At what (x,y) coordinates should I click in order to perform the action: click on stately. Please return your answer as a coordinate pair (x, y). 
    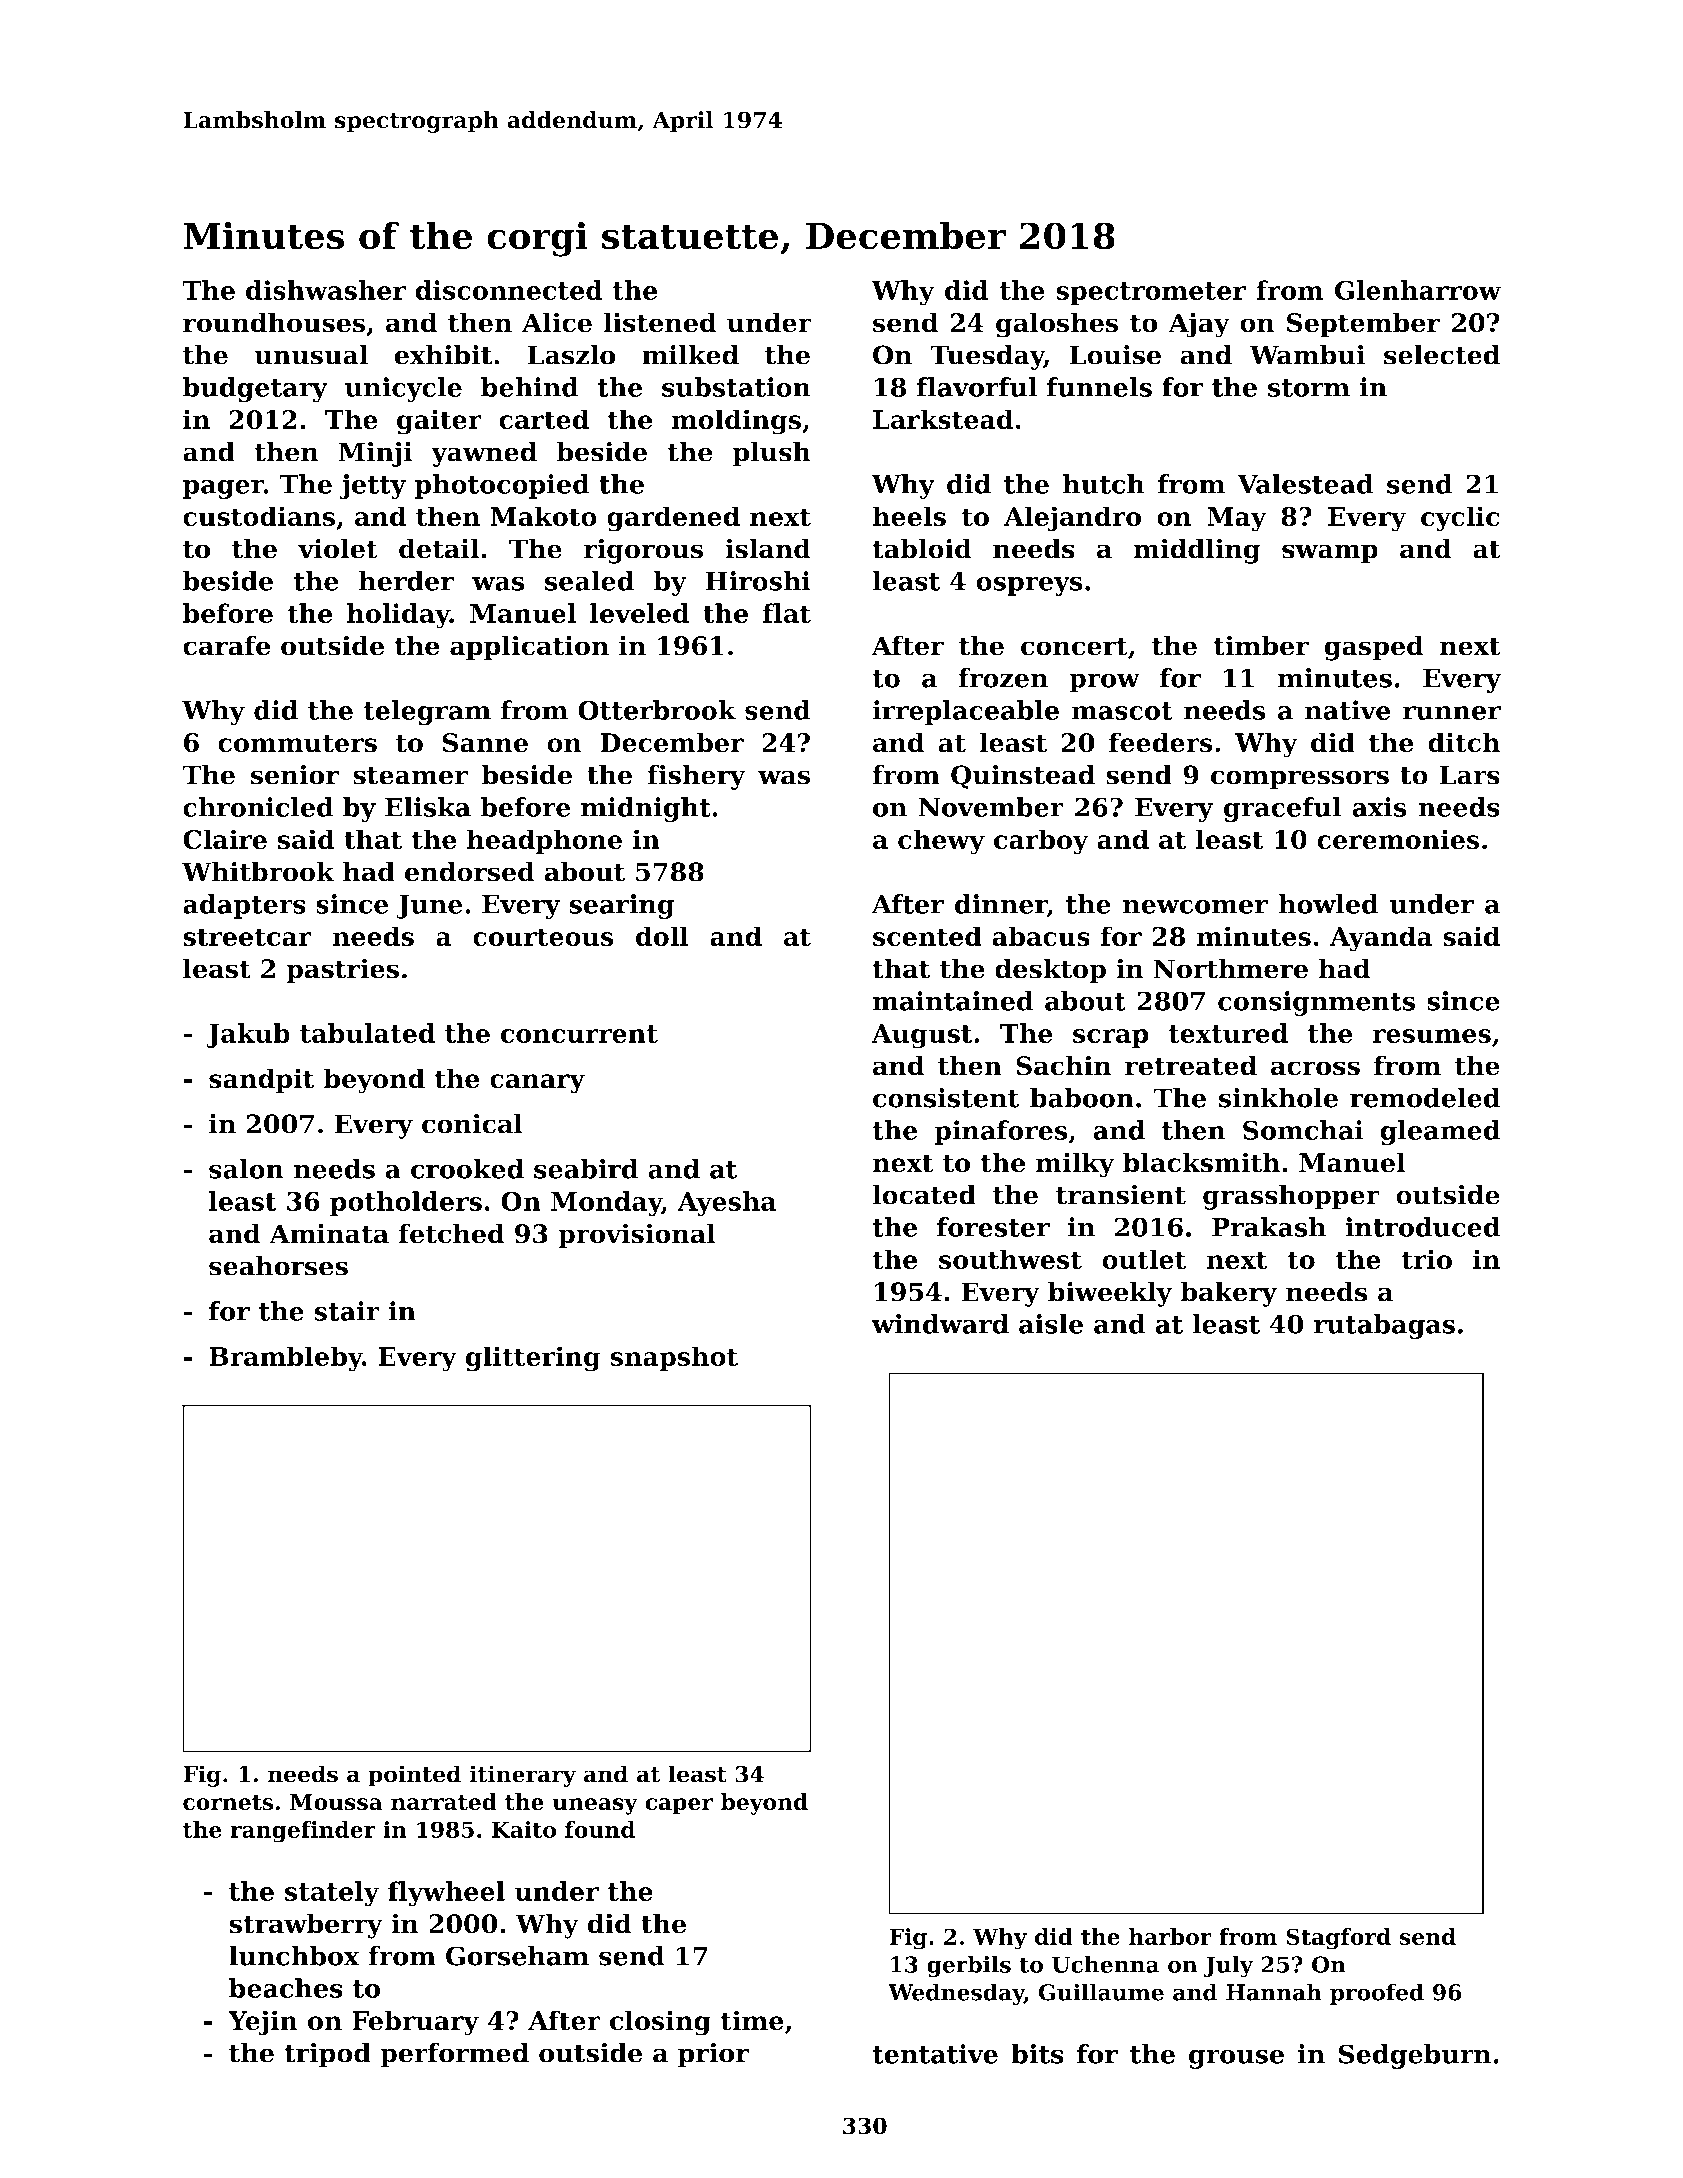
    Looking at the image, I should click on (332, 1894).
